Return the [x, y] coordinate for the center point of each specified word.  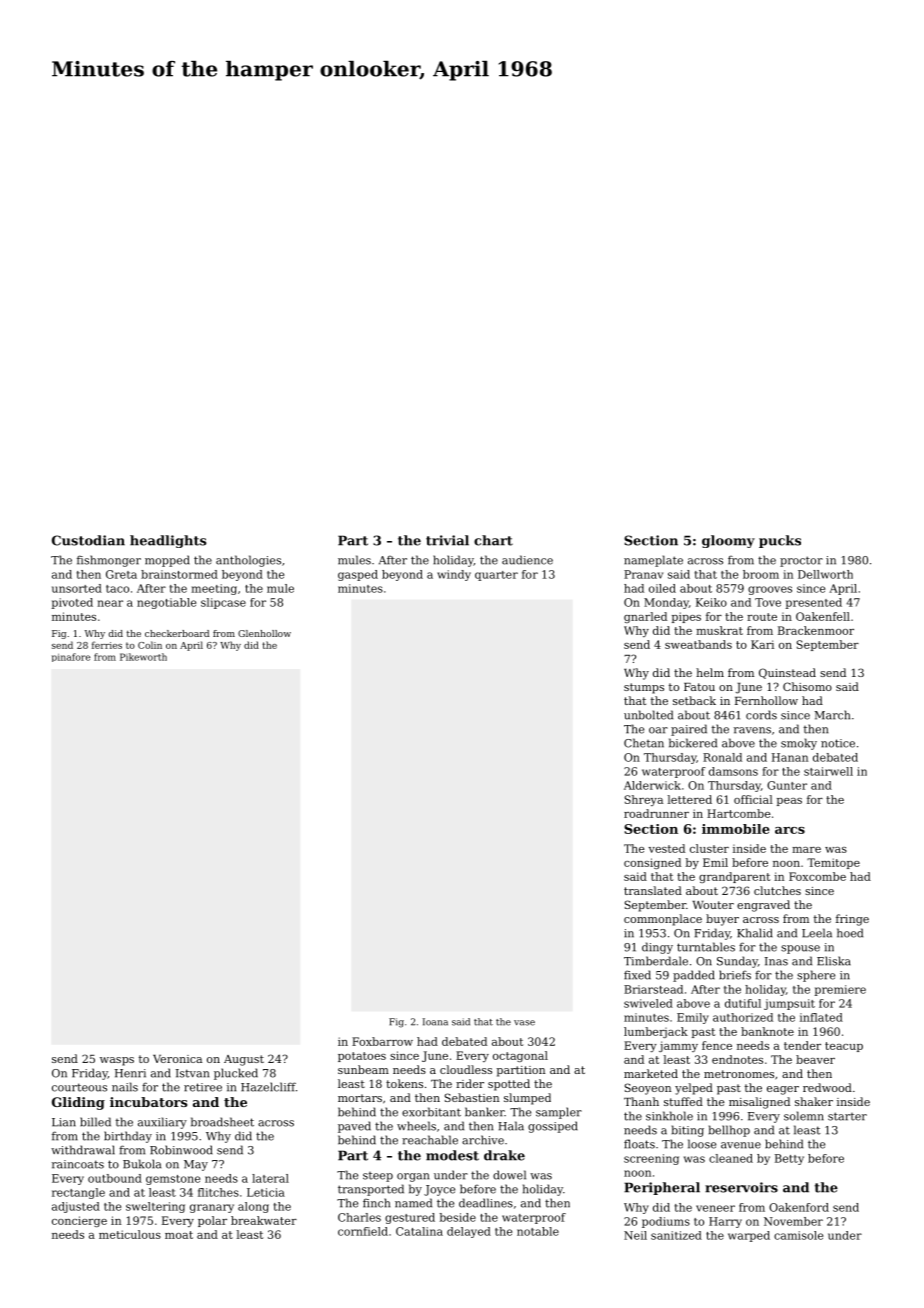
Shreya [643, 800]
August [244, 1060]
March [832, 715]
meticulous [130, 1234]
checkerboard [177, 633]
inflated [821, 1017]
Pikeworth [143, 657]
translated [653, 890]
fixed [637, 975]
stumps [644, 688]
